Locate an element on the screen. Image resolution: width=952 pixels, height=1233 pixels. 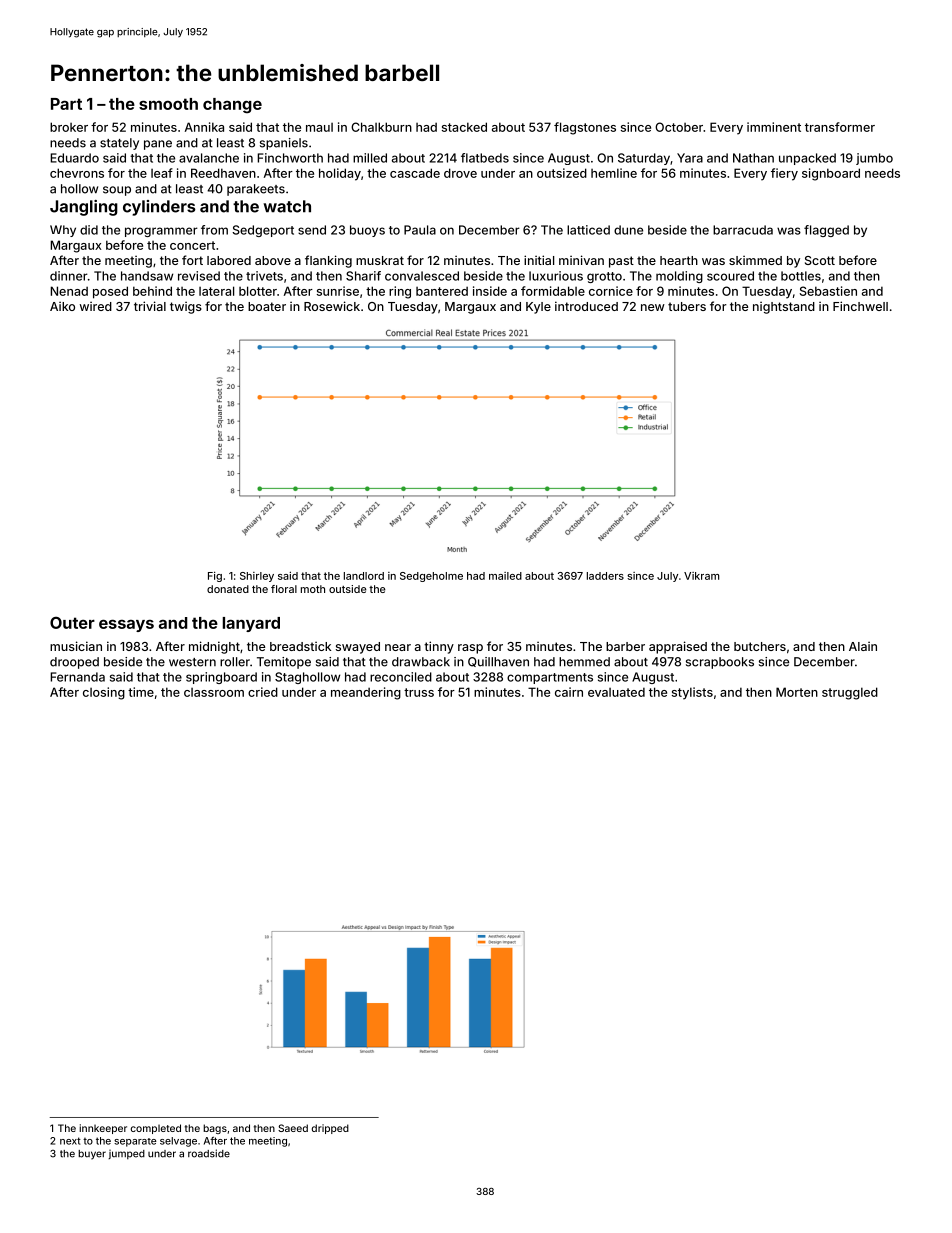
bags is located at coordinates (215, 1129).
